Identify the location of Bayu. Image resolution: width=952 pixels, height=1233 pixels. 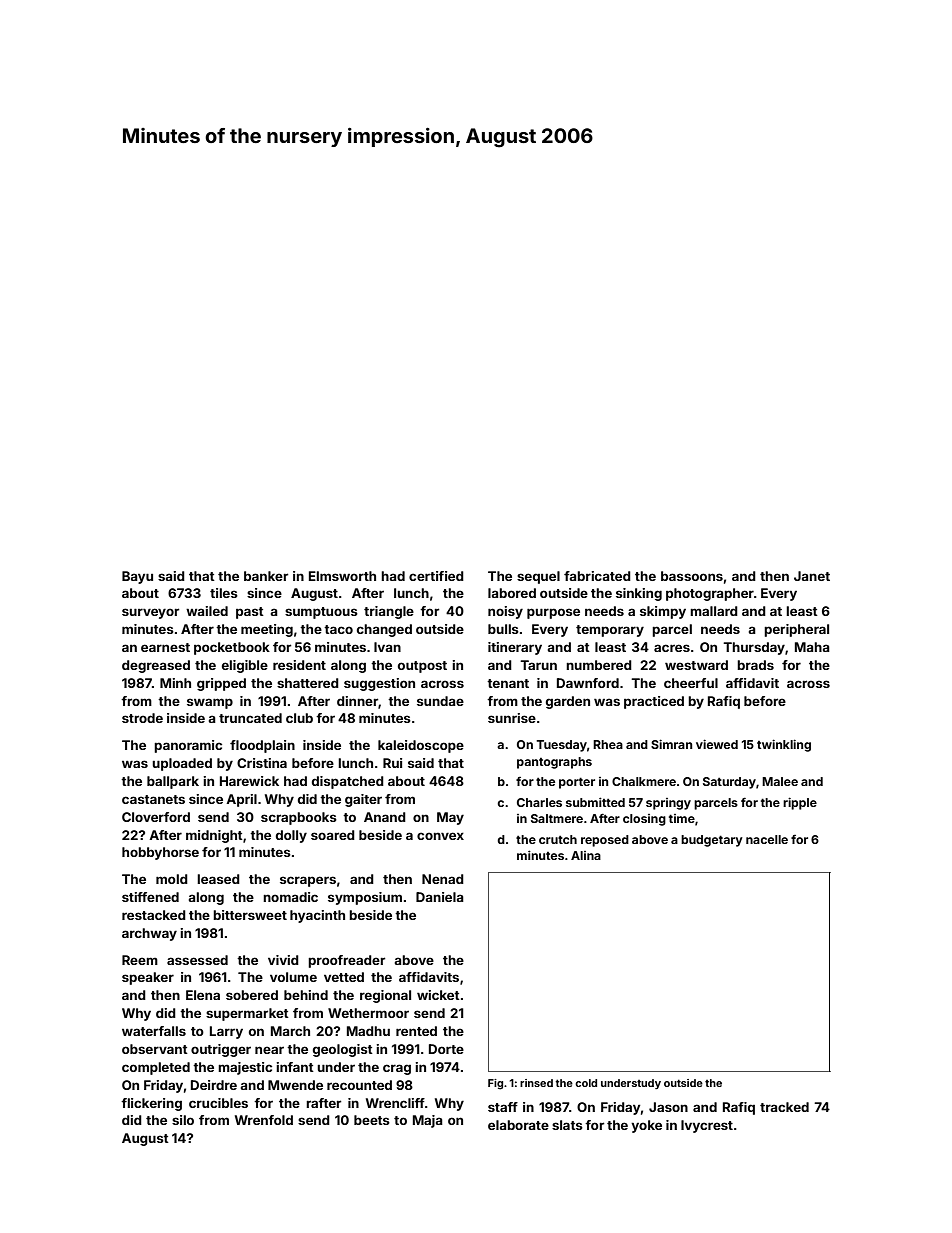
(137, 577).
